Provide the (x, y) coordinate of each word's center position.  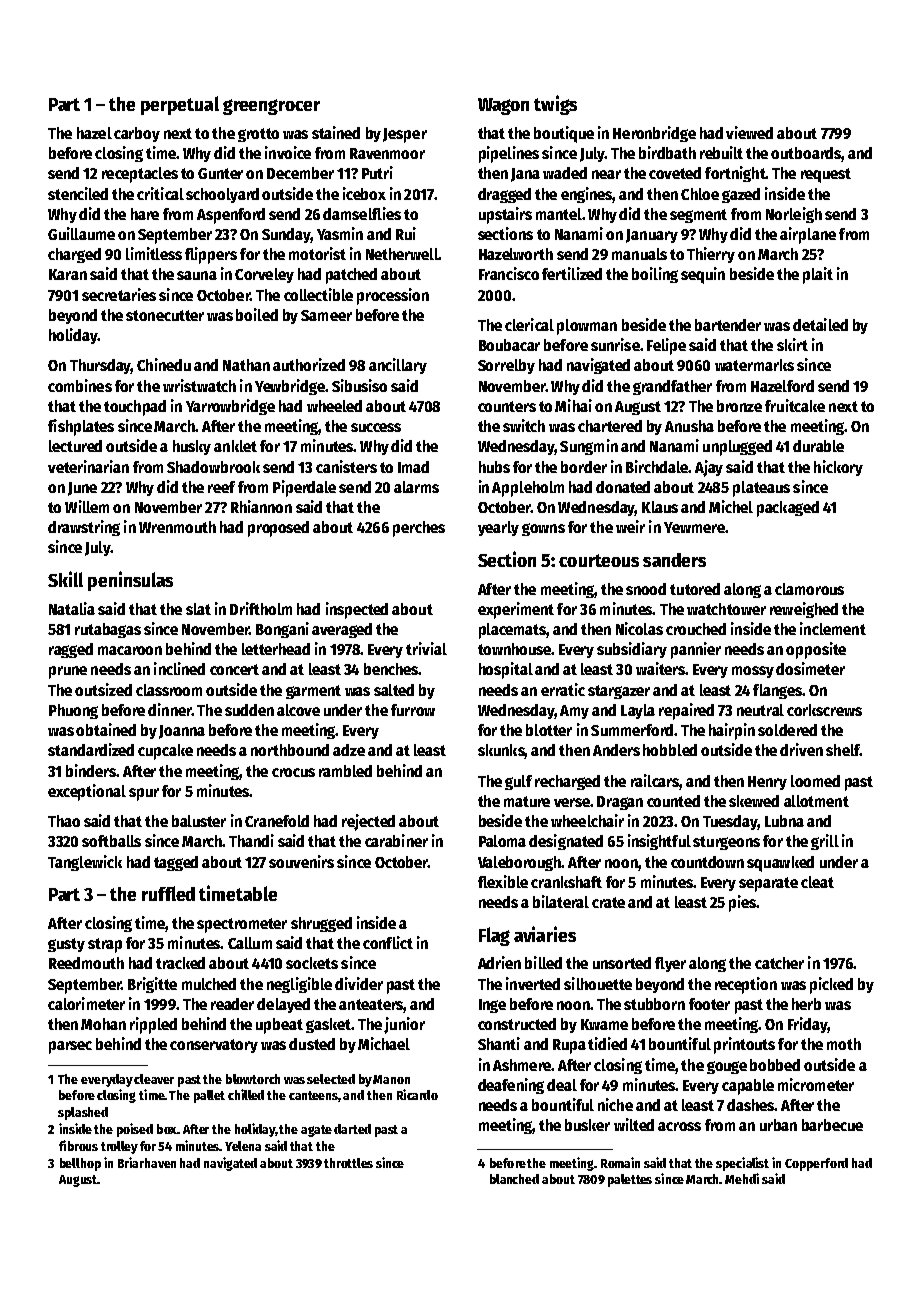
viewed (749, 132)
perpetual (180, 105)
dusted (312, 1044)
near (606, 174)
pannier (696, 650)
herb (806, 1004)
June (82, 489)
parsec (70, 1047)
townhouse (514, 649)
